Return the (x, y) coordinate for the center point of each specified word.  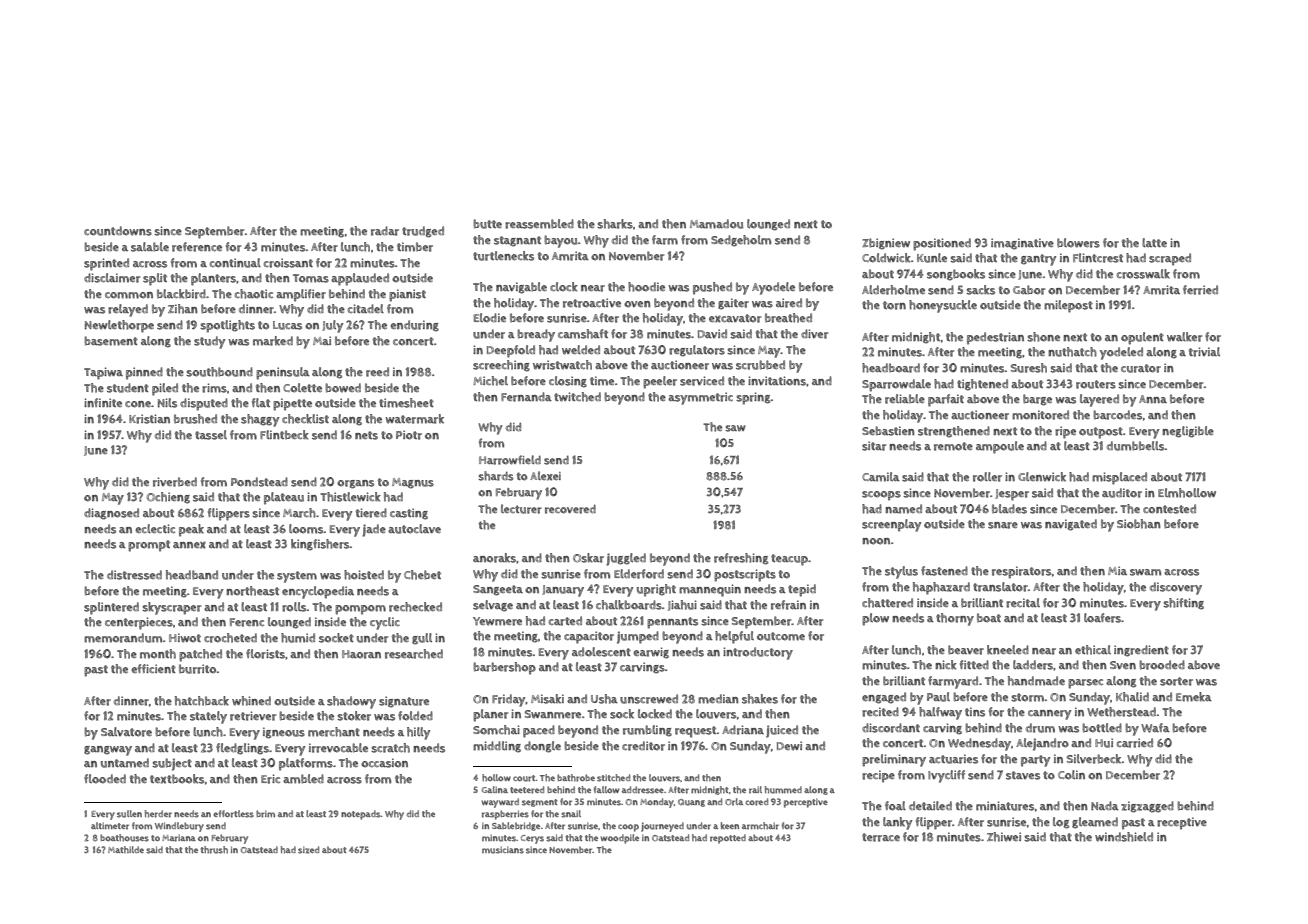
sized (308, 850)
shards (496, 476)
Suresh (1029, 368)
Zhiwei (1004, 837)
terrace (881, 837)
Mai (322, 340)
